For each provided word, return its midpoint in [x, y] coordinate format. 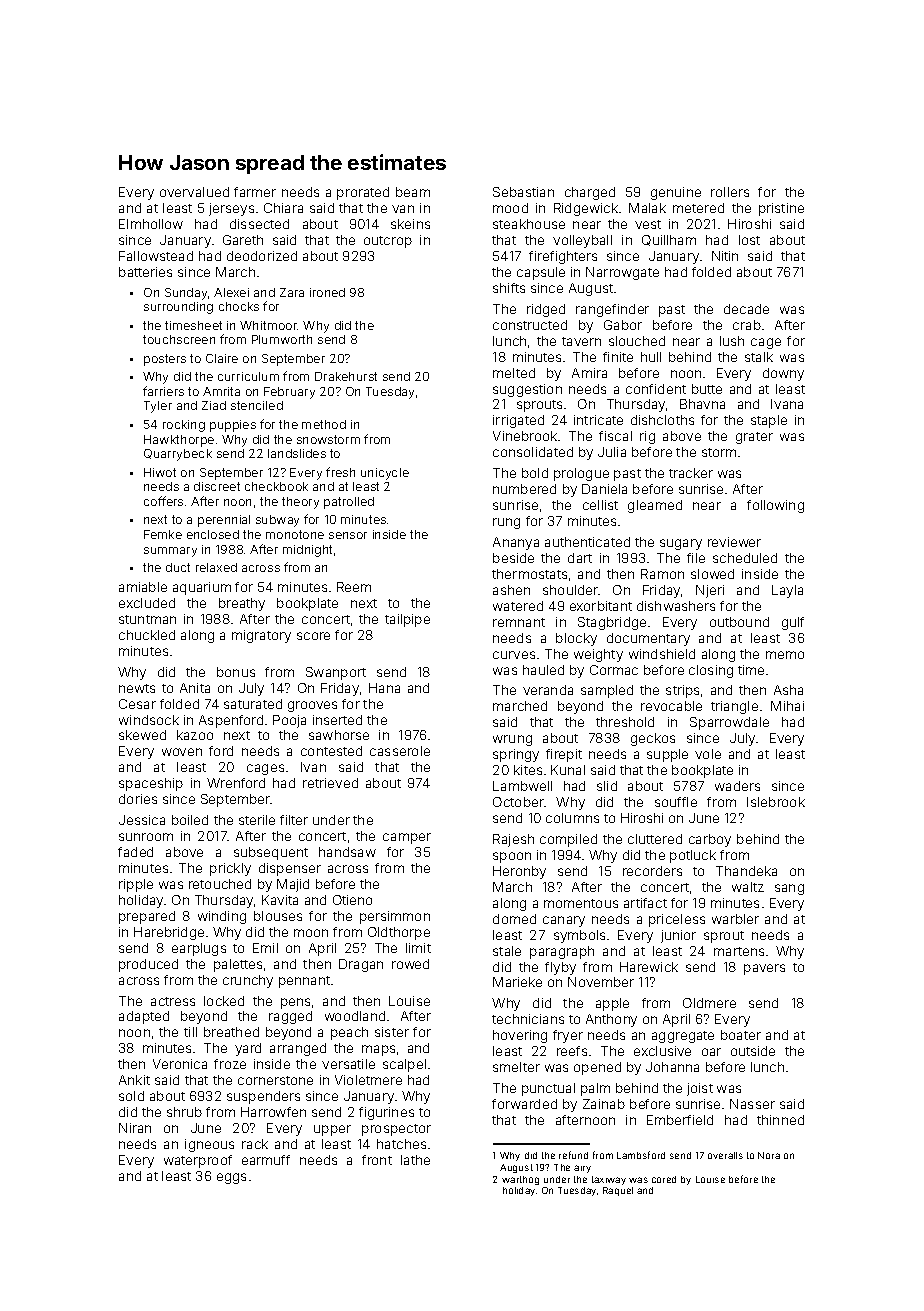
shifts [509, 288]
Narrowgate [622, 273]
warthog [520, 1180]
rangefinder [612, 310]
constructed [530, 325]
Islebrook [776, 802]
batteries [145, 272]
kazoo [195, 735]
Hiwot [160, 472]
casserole [400, 751]
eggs [231, 1178]
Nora [769, 1155]
